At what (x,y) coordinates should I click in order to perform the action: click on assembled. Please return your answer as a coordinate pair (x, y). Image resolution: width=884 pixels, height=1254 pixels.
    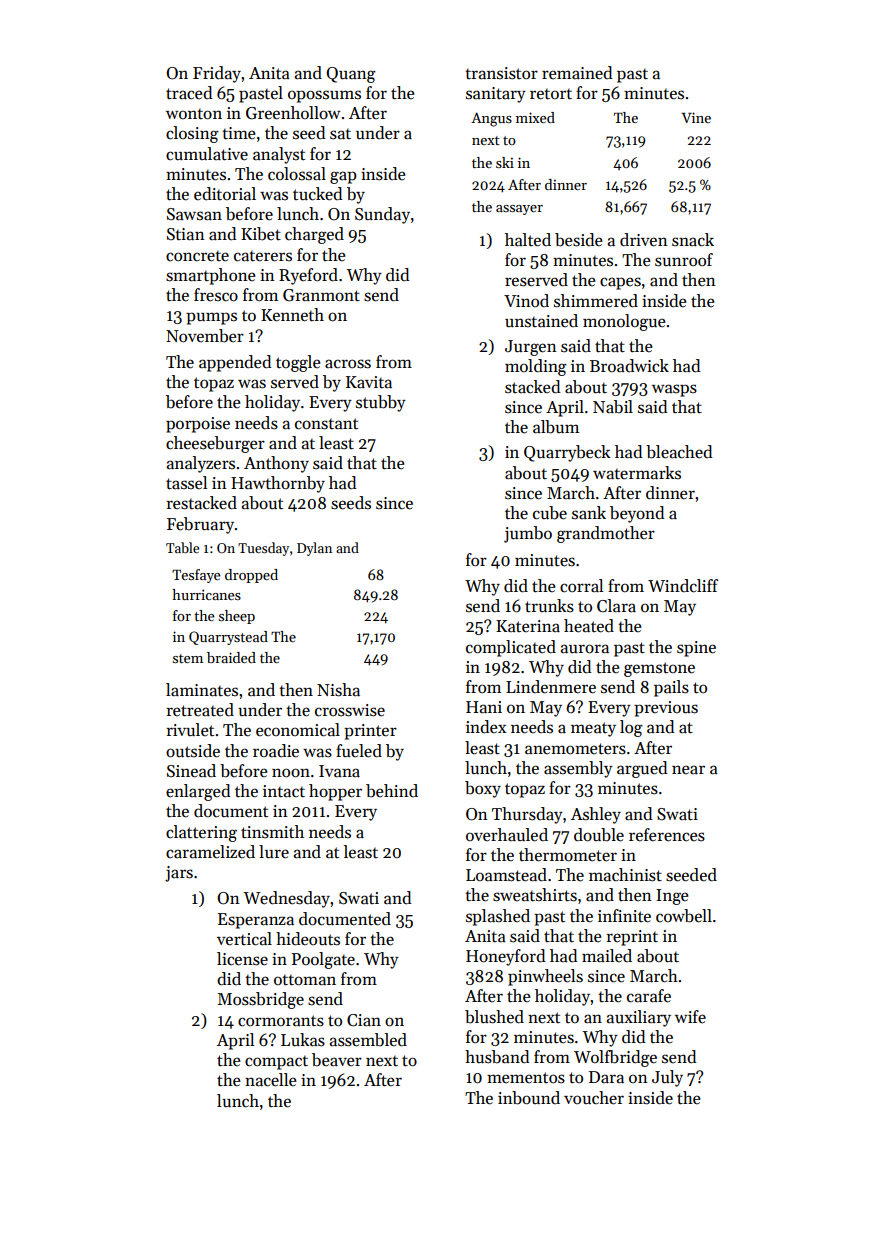
    Looking at the image, I should click on (368, 1040).
